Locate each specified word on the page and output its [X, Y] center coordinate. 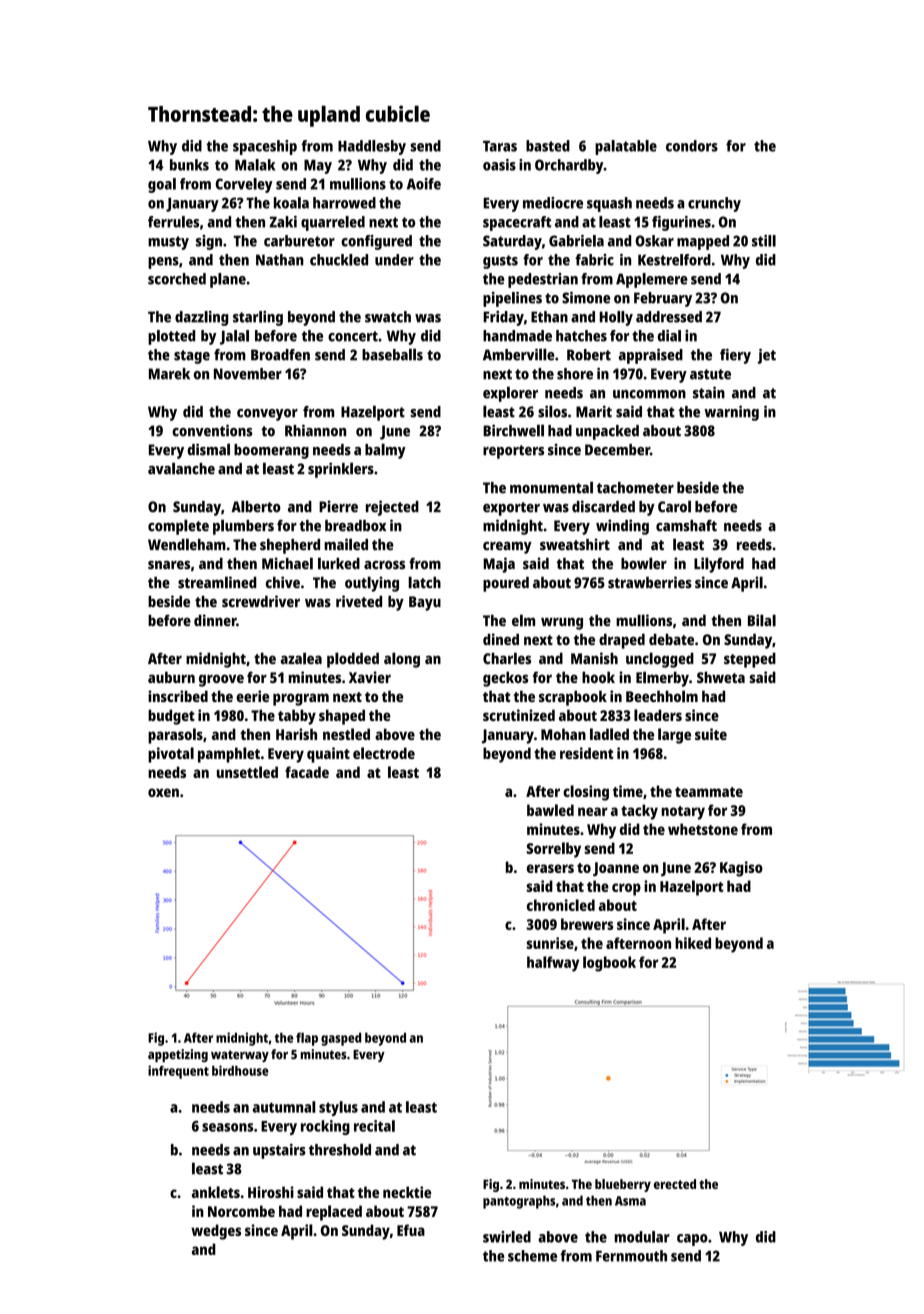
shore [575, 374]
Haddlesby [372, 147]
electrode [384, 753]
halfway [553, 964]
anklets [216, 1192]
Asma [630, 1201]
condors [692, 146]
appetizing [178, 1055]
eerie [252, 696]
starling [258, 318]
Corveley [244, 185]
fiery [735, 356]
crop [626, 889]
